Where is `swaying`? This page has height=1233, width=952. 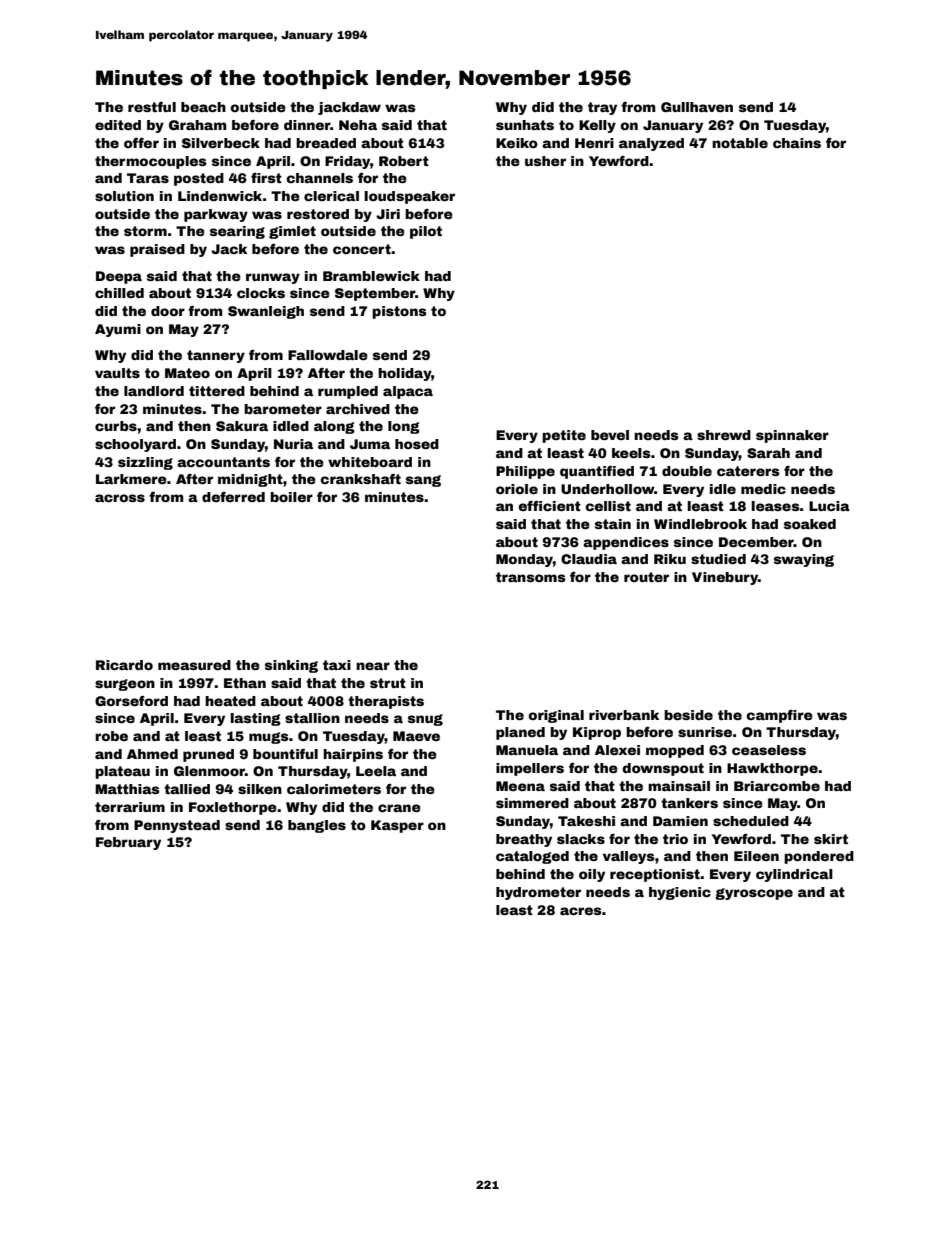 swaying is located at coordinates (804, 560).
